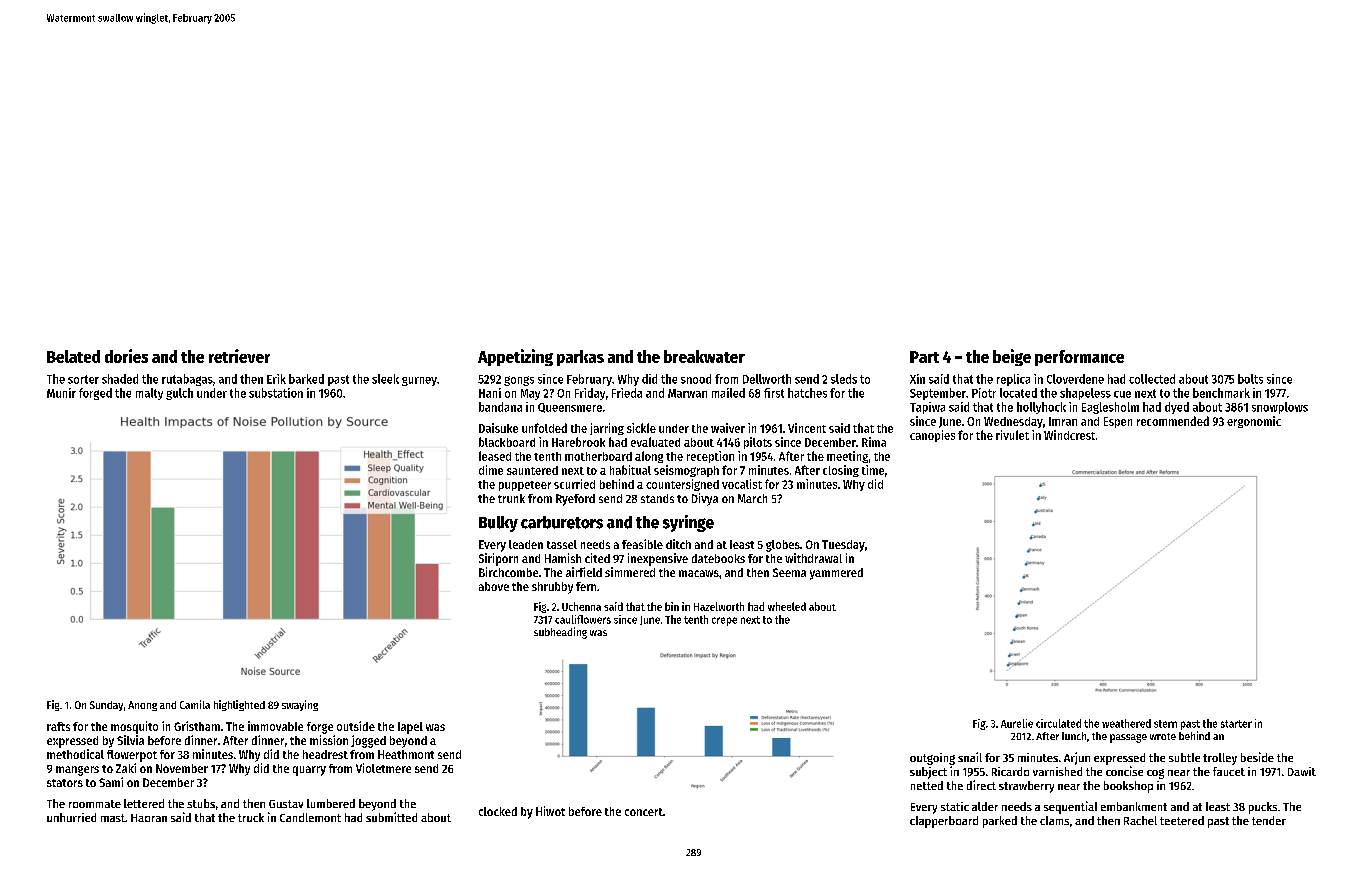 The width and height of the screenshot is (1372, 887). Describe the element at coordinates (874, 442) in the screenshot. I see `Rima` at that location.
